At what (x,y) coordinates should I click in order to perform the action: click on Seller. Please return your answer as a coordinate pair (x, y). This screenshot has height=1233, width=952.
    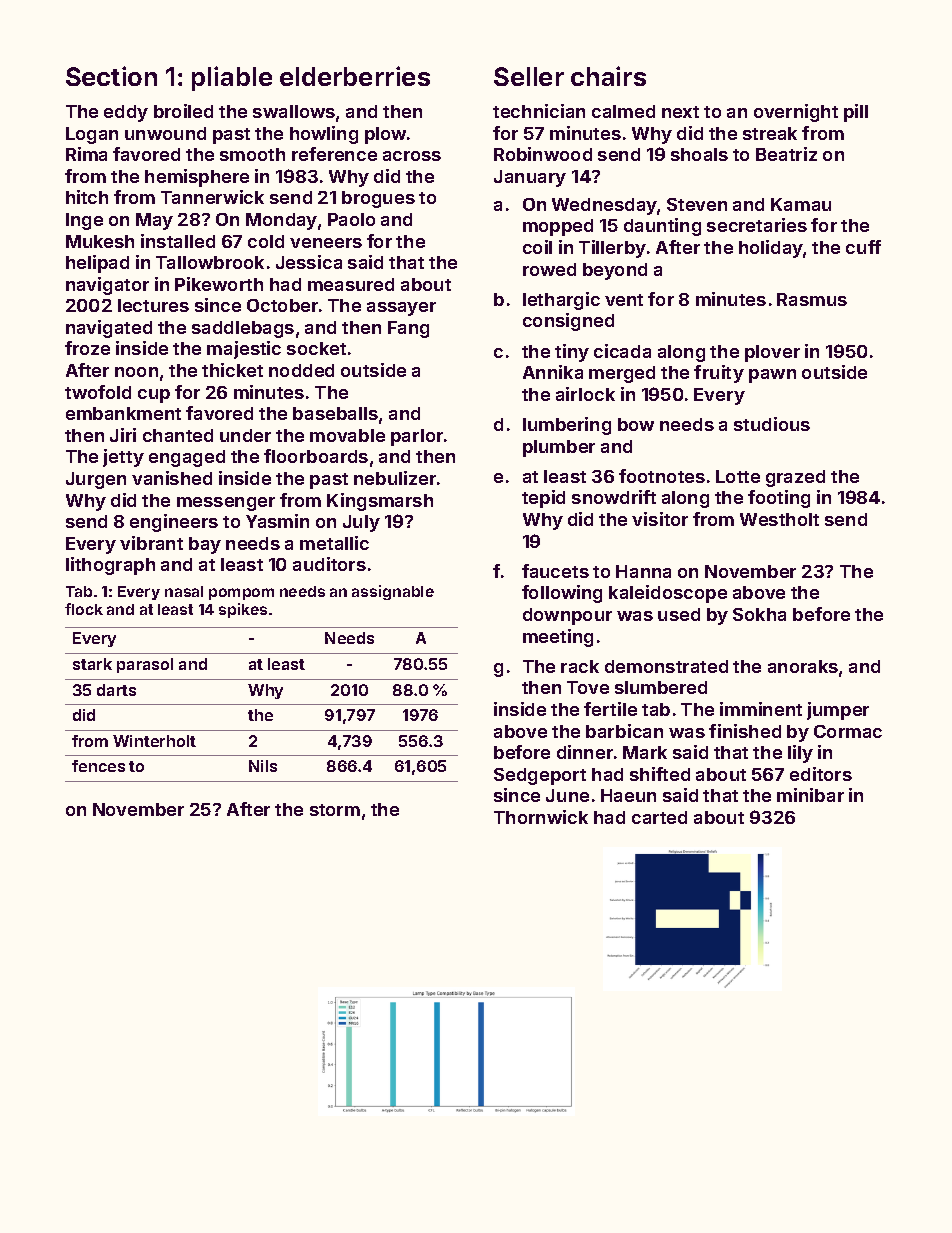
    Looking at the image, I should click on (529, 76).
